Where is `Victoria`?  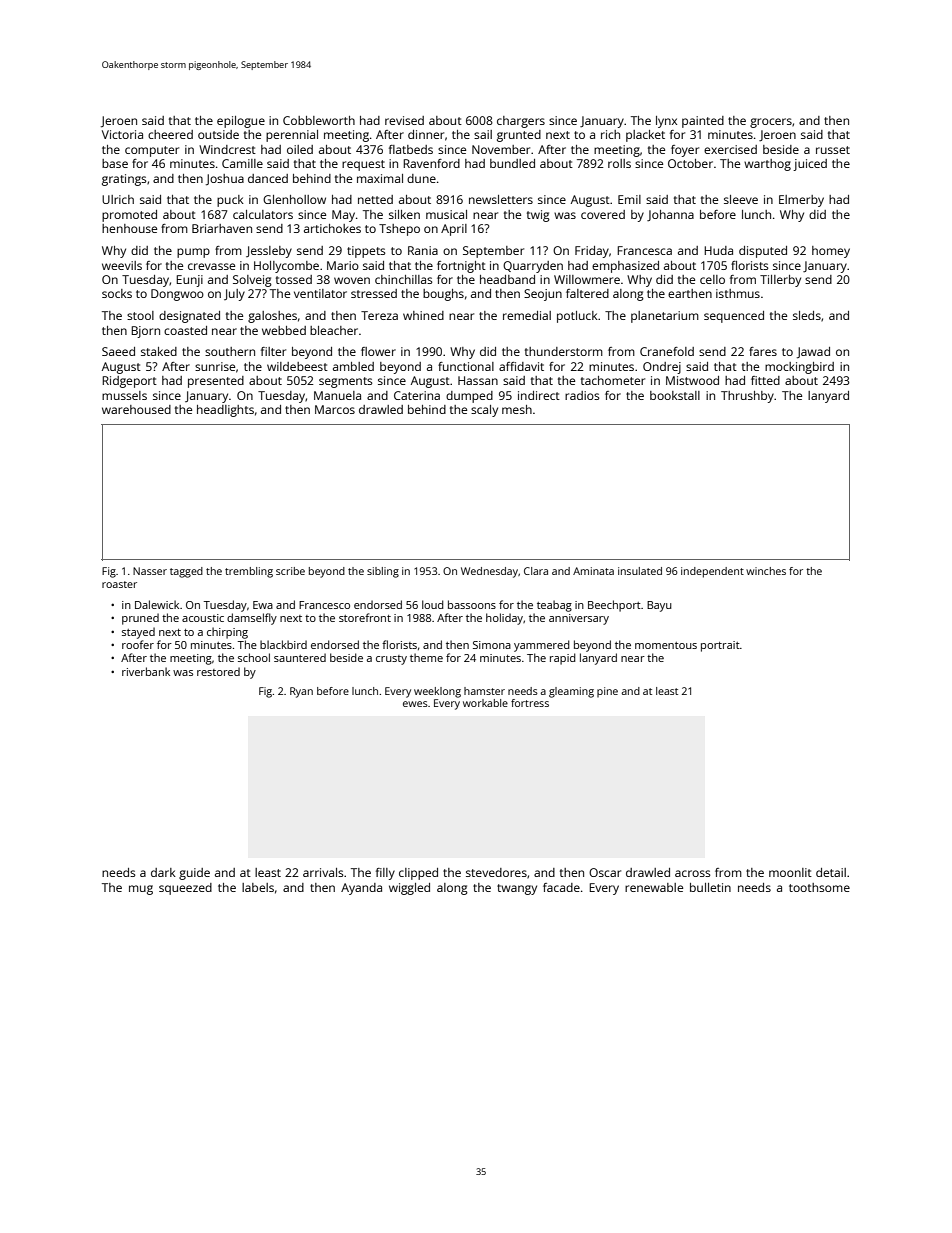 Victoria is located at coordinates (122, 134).
